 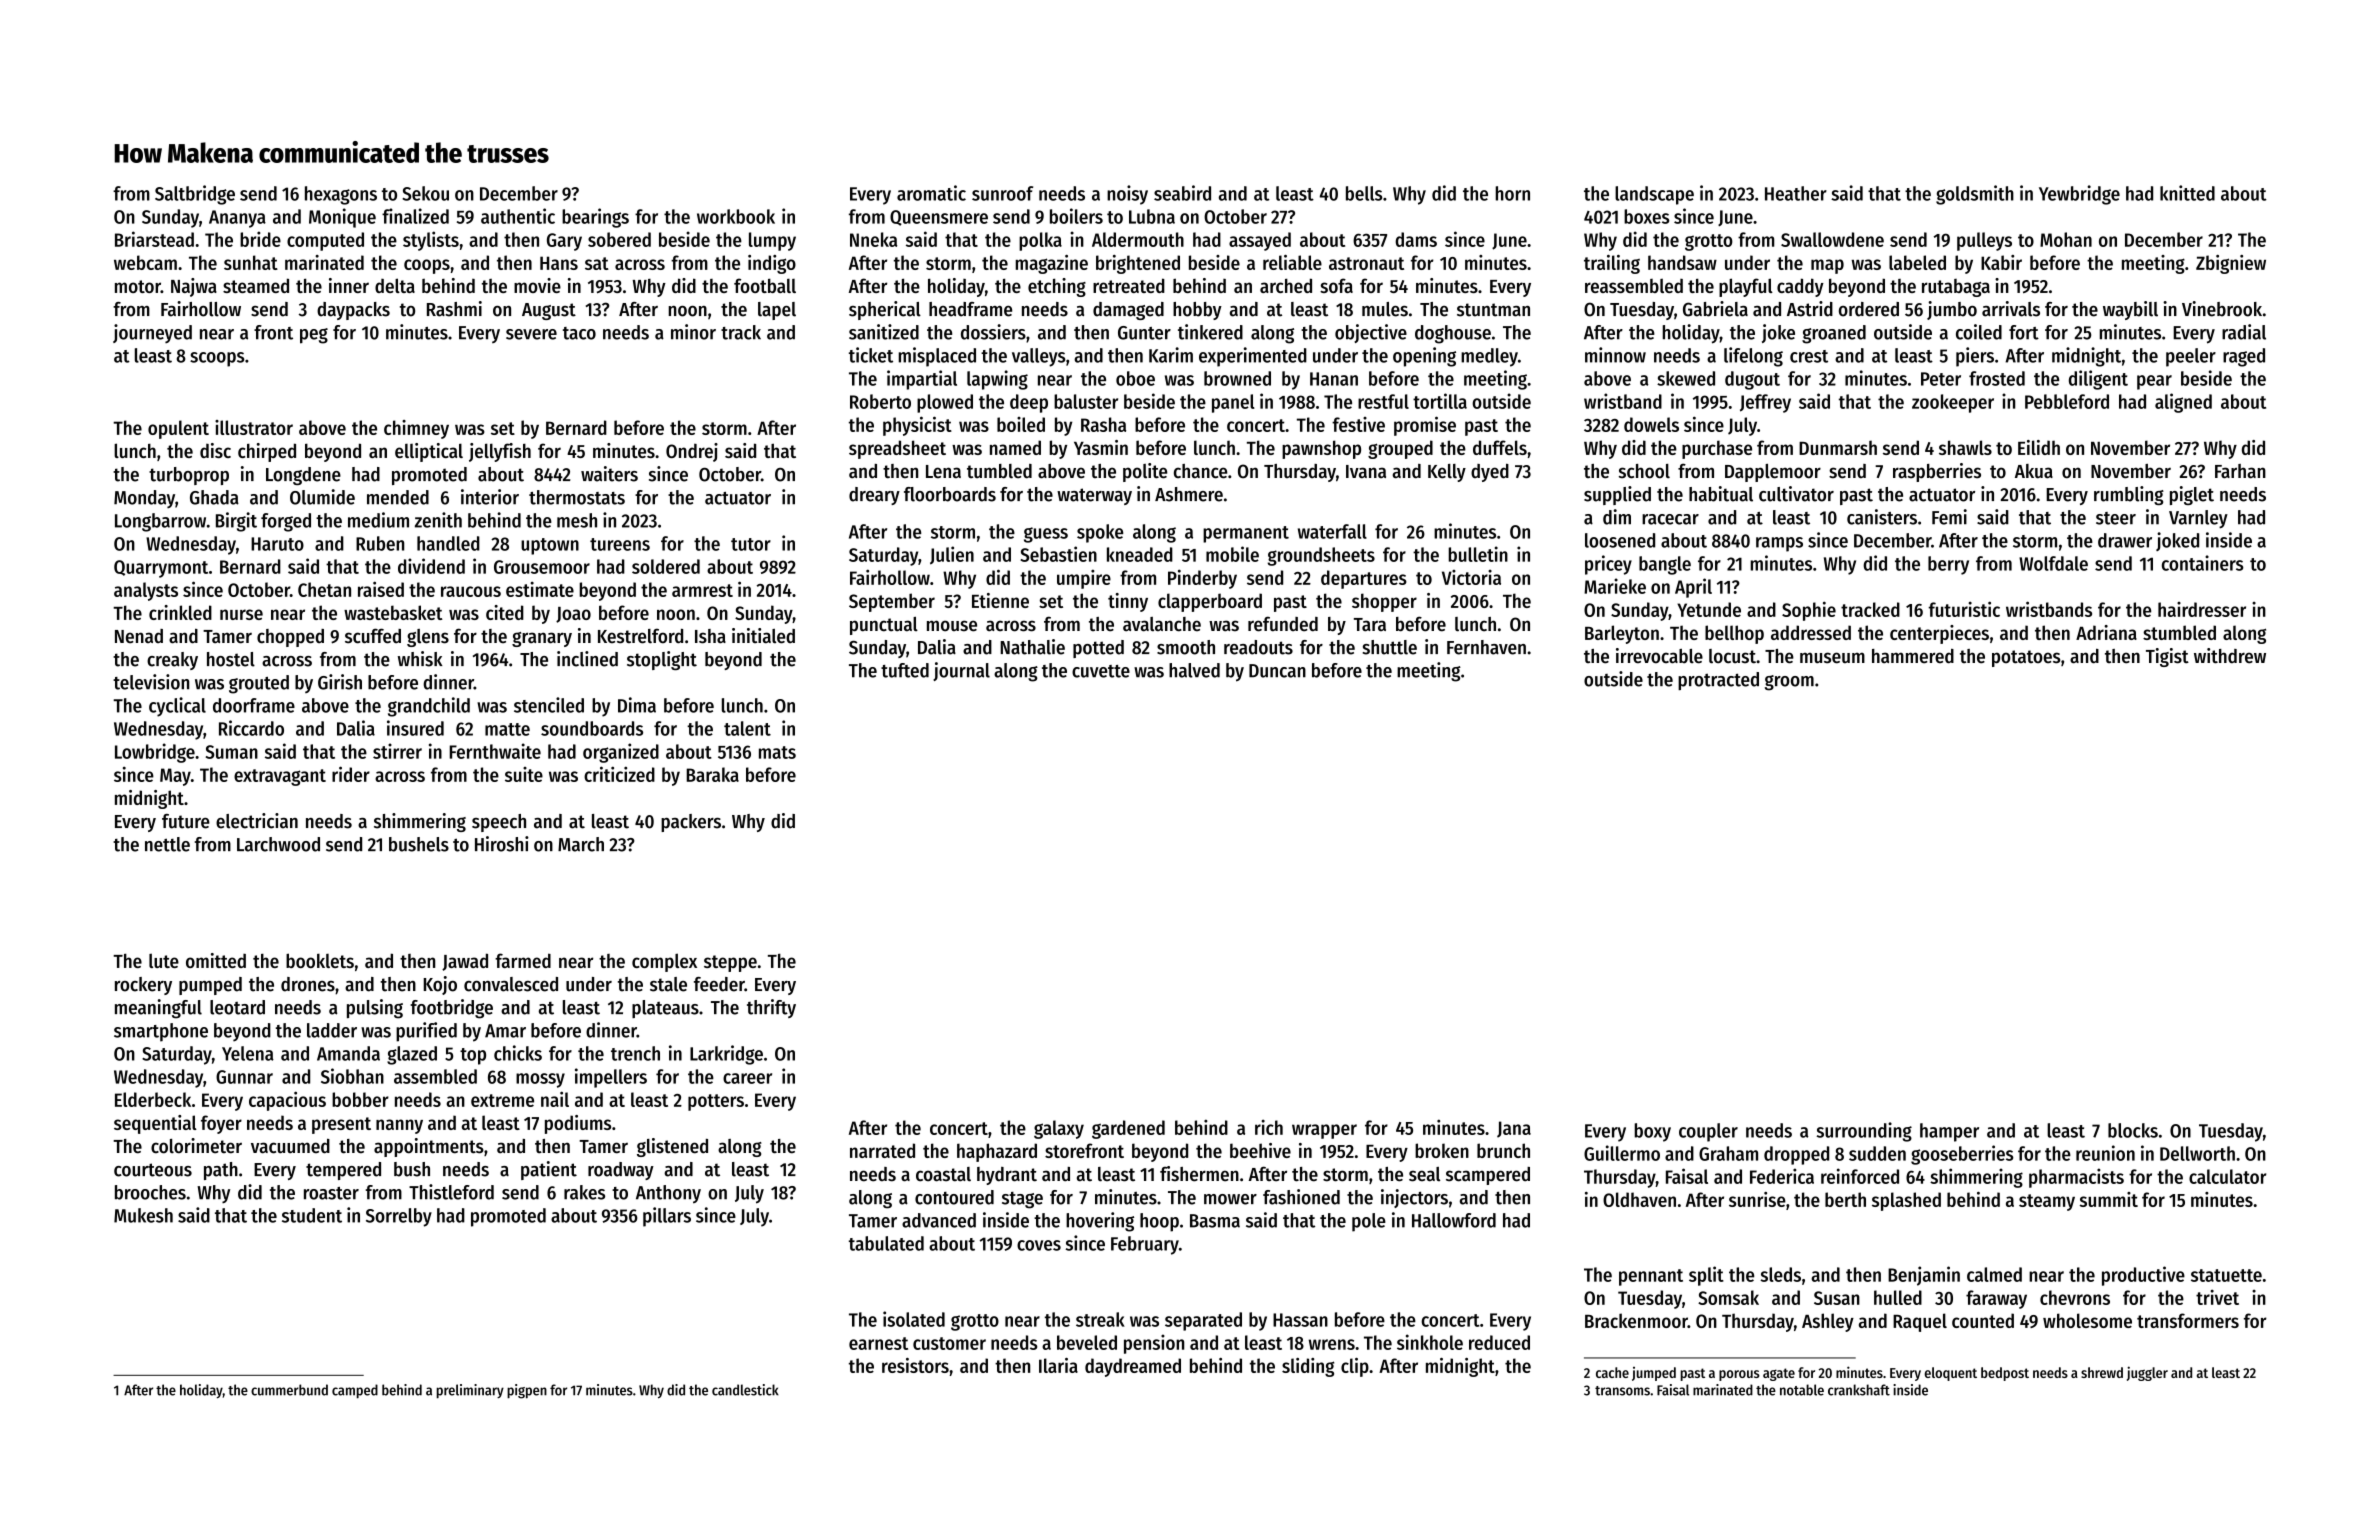 What do you see at coordinates (1514, 1129) in the image?
I see `Jana` at bounding box center [1514, 1129].
